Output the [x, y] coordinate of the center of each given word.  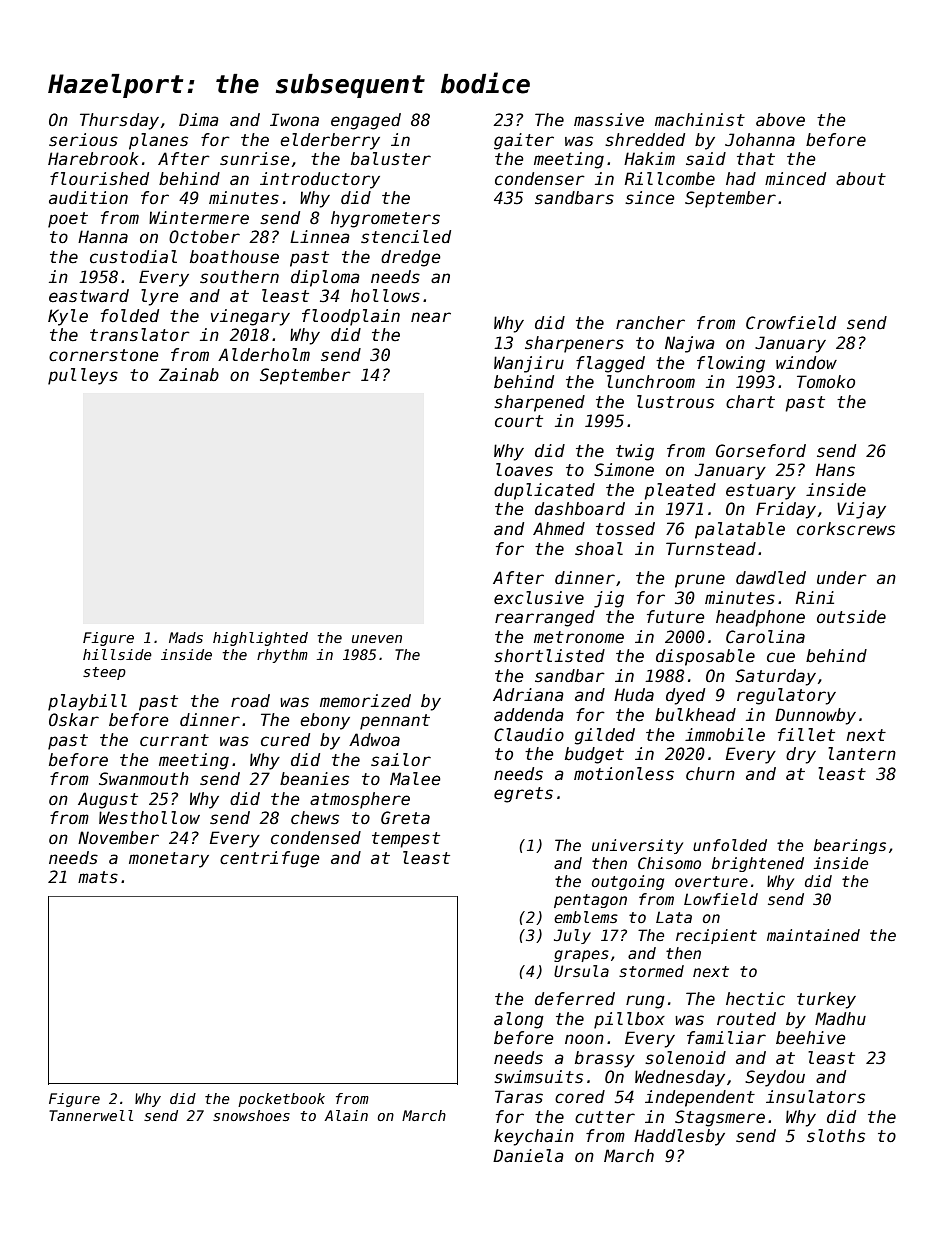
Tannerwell [91, 1115]
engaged [366, 121]
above [780, 120]
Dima [199, 120]
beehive [811, 1038]
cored [580, 1097]
